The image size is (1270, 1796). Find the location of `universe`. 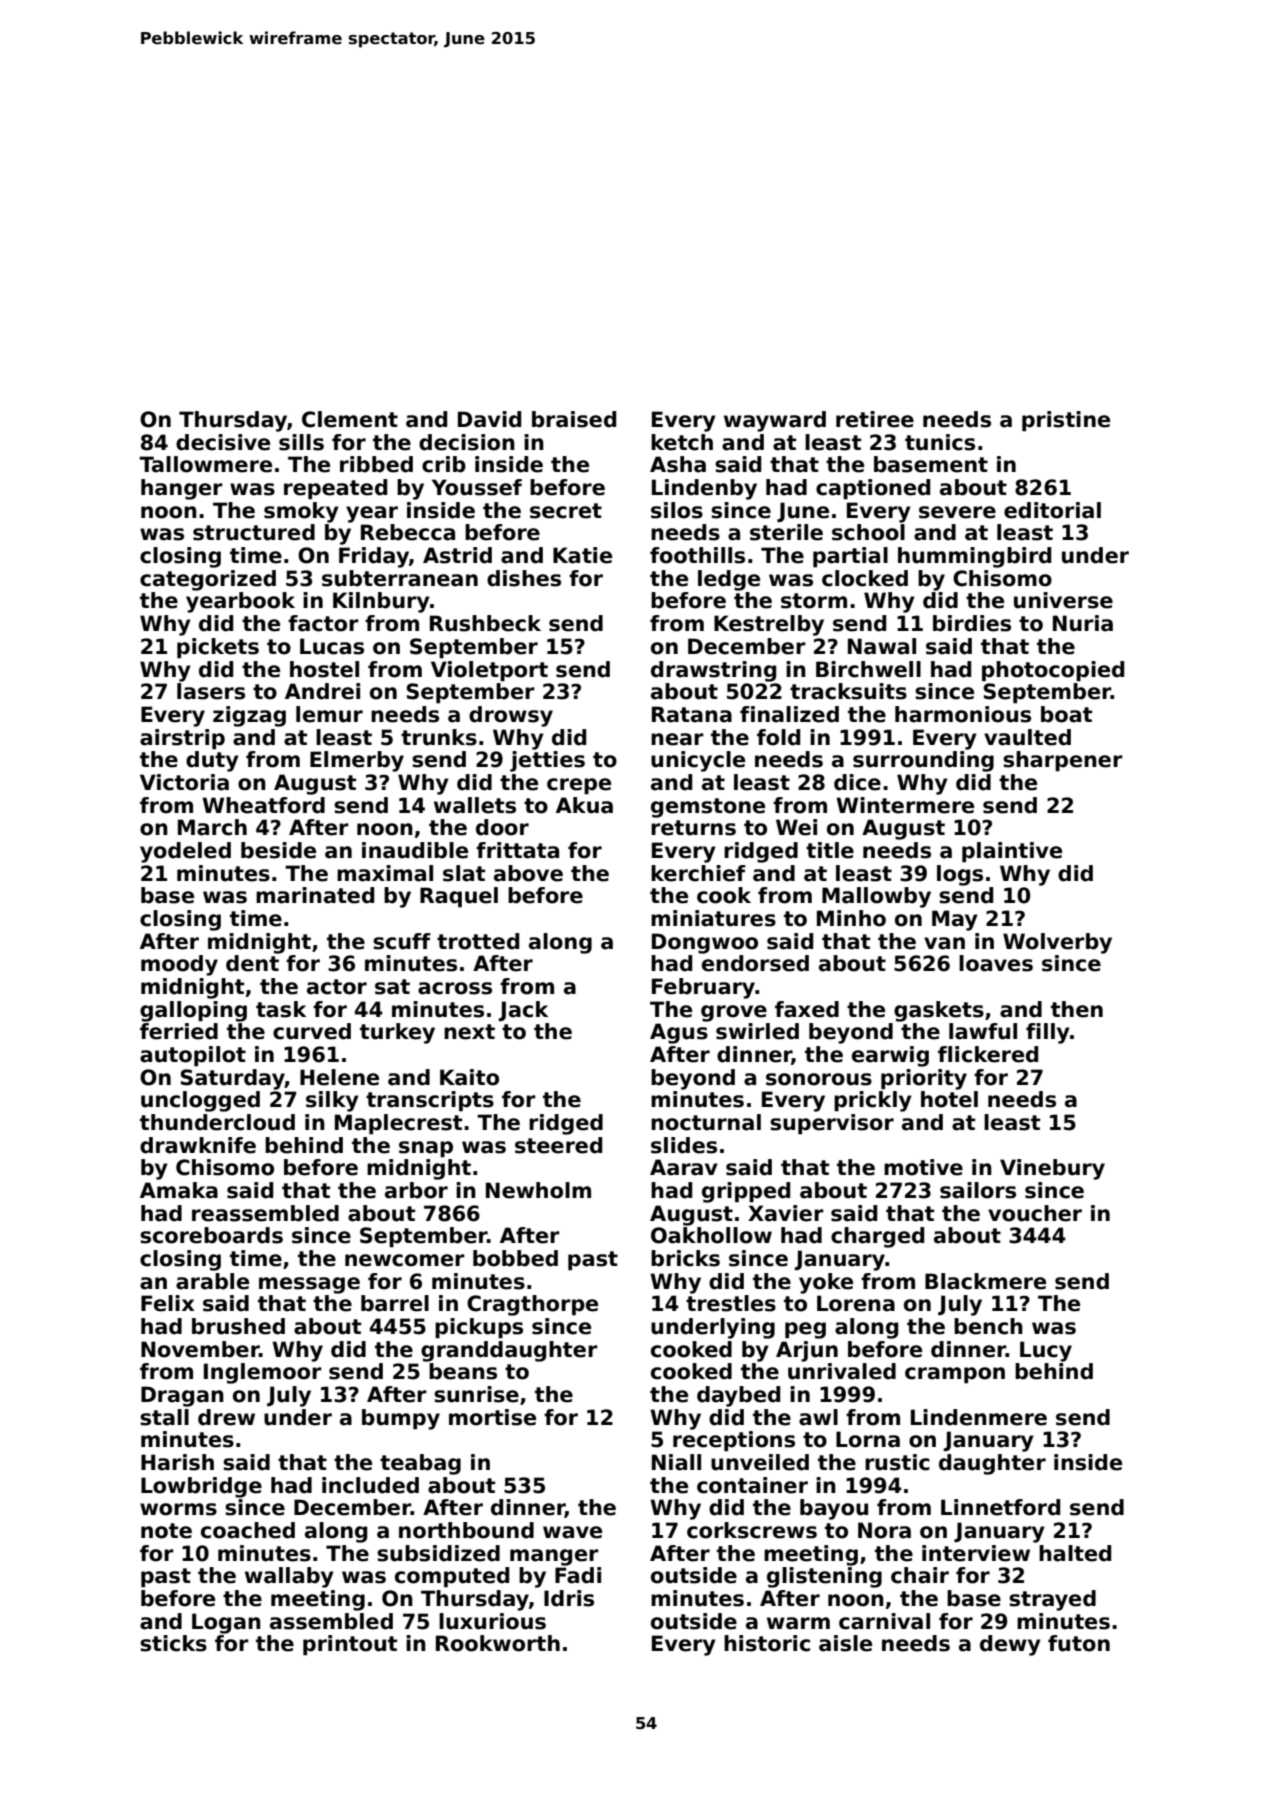

universe is located at coordinates (1063, 600).
